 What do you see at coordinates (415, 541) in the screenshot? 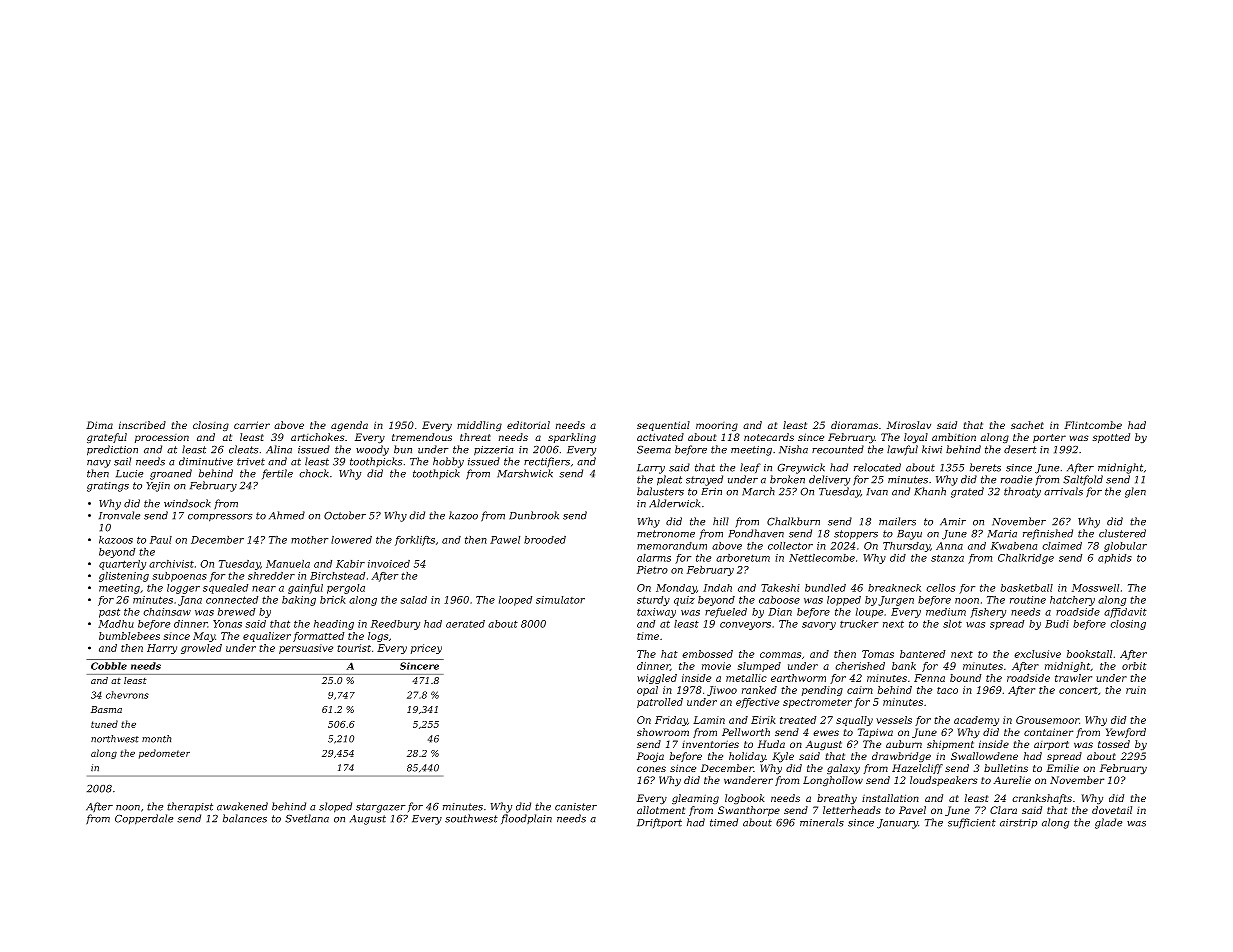
I see `forklifts` at bounding box center [415, 541].
